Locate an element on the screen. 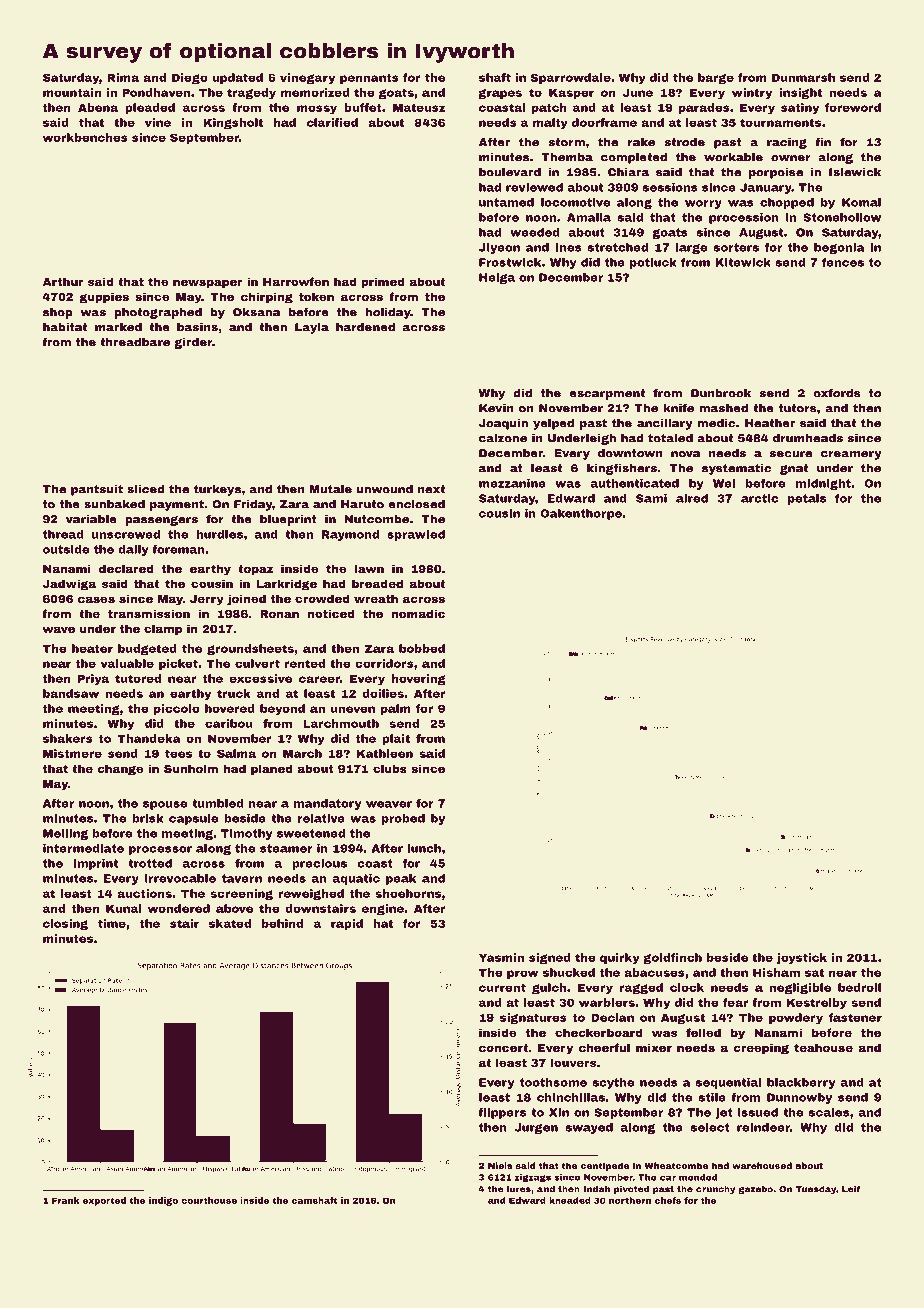 The width and height of the screenshot is (924, 1308). lures is located at coordinates (519, 1189).
